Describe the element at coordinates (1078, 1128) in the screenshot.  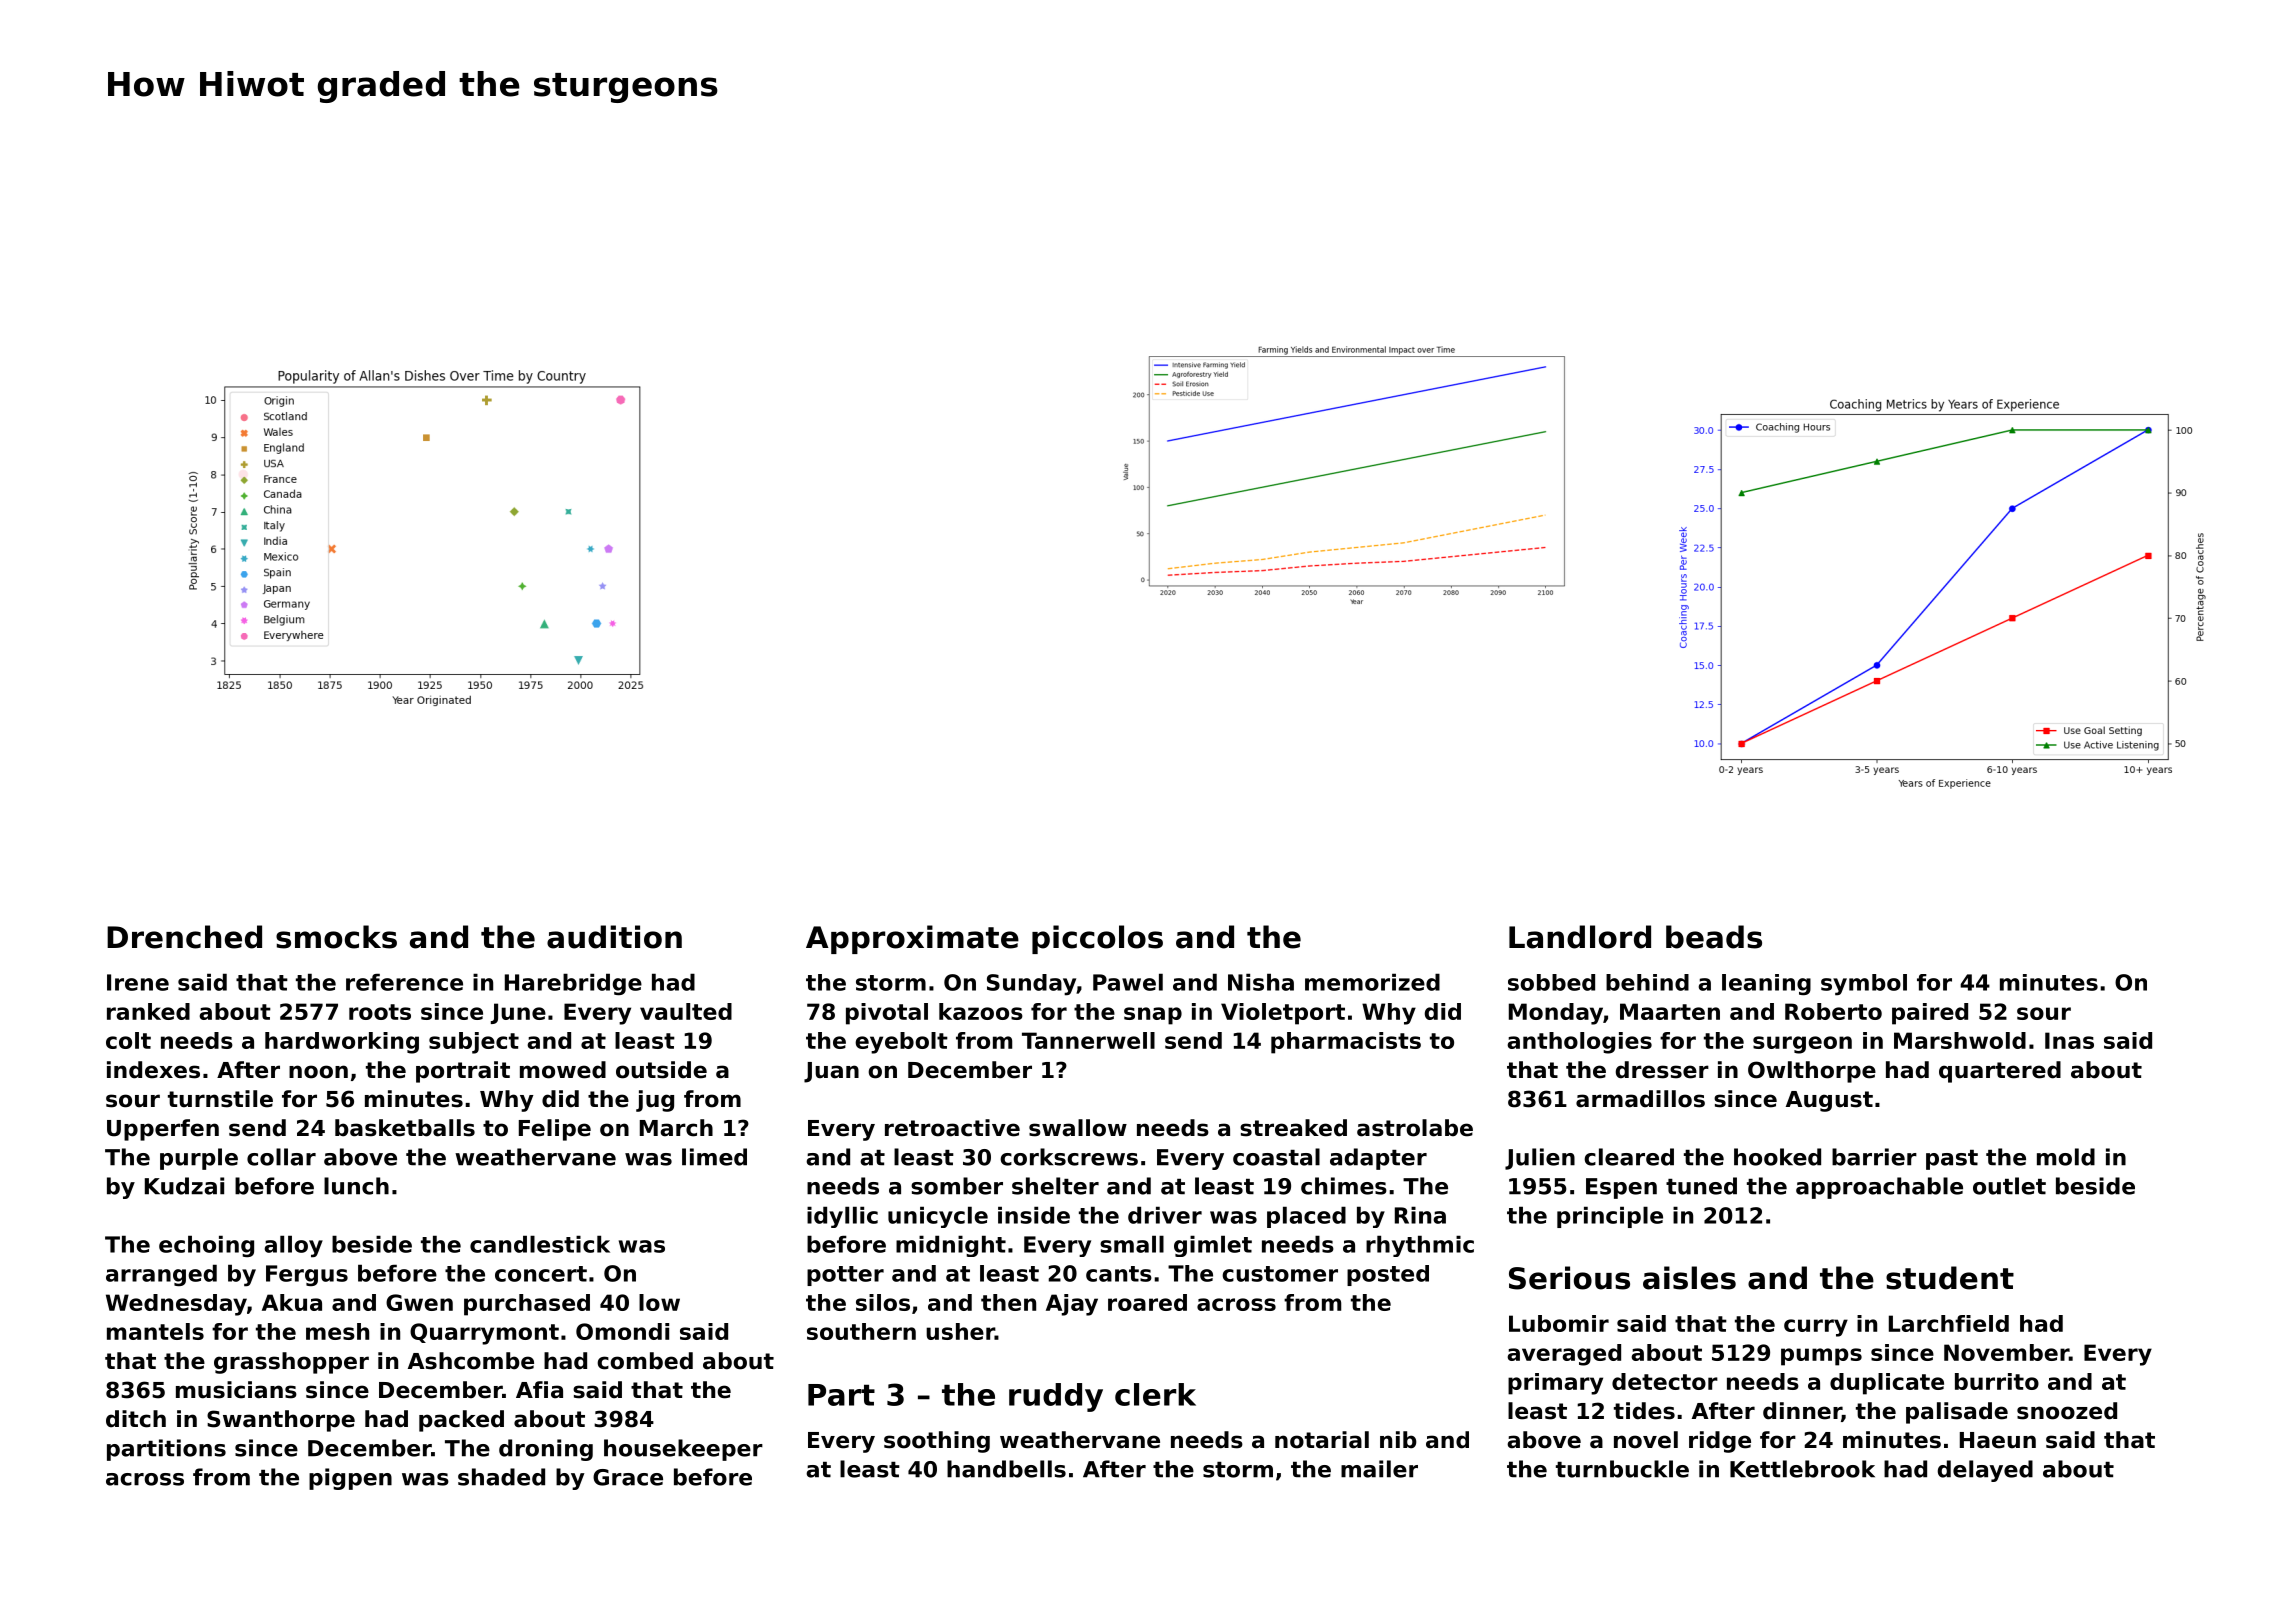
I see `swallow` at that location.
